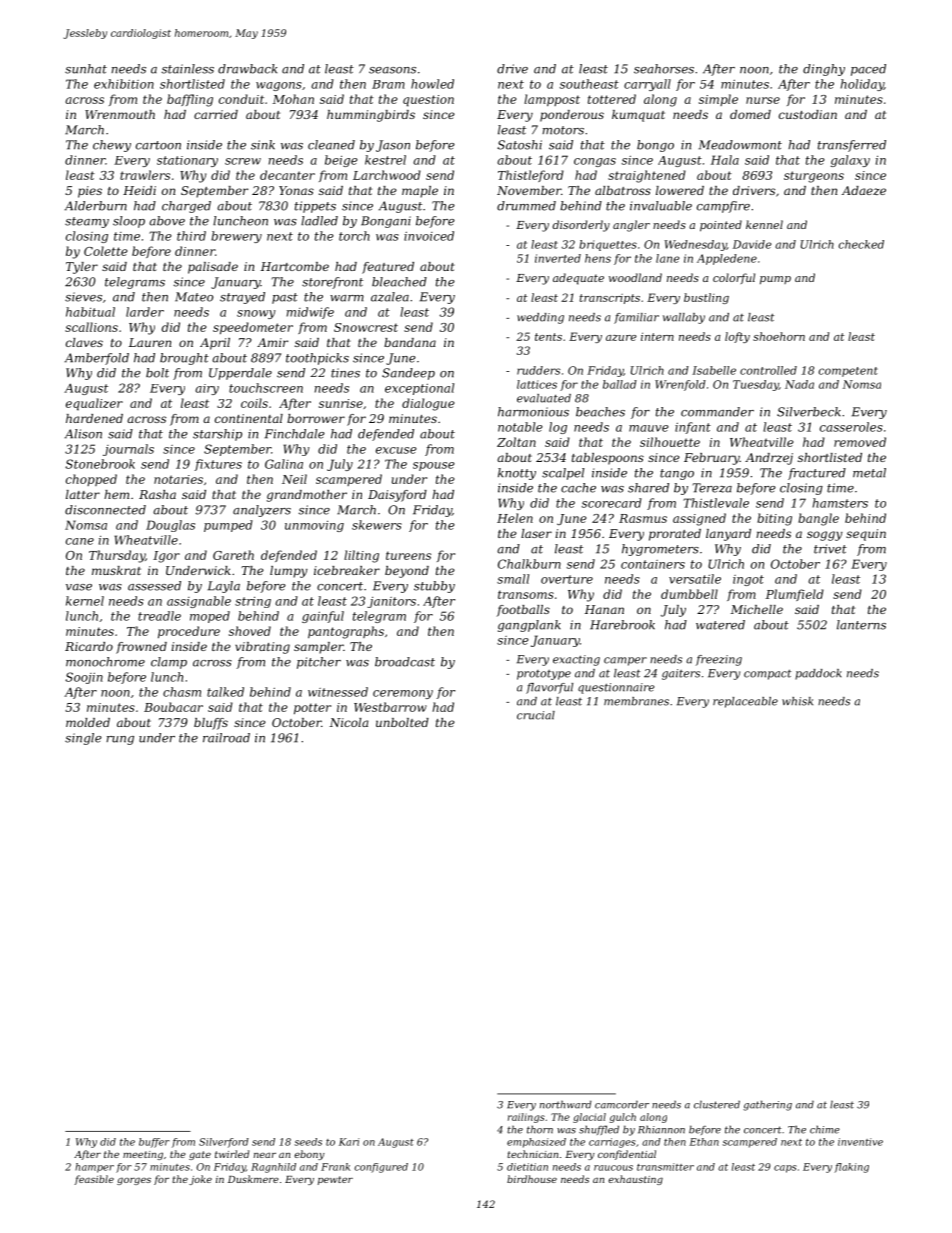 The height and width of the screenshot is (1233, 952). I want to click on sunhat, so click(86, 69).
